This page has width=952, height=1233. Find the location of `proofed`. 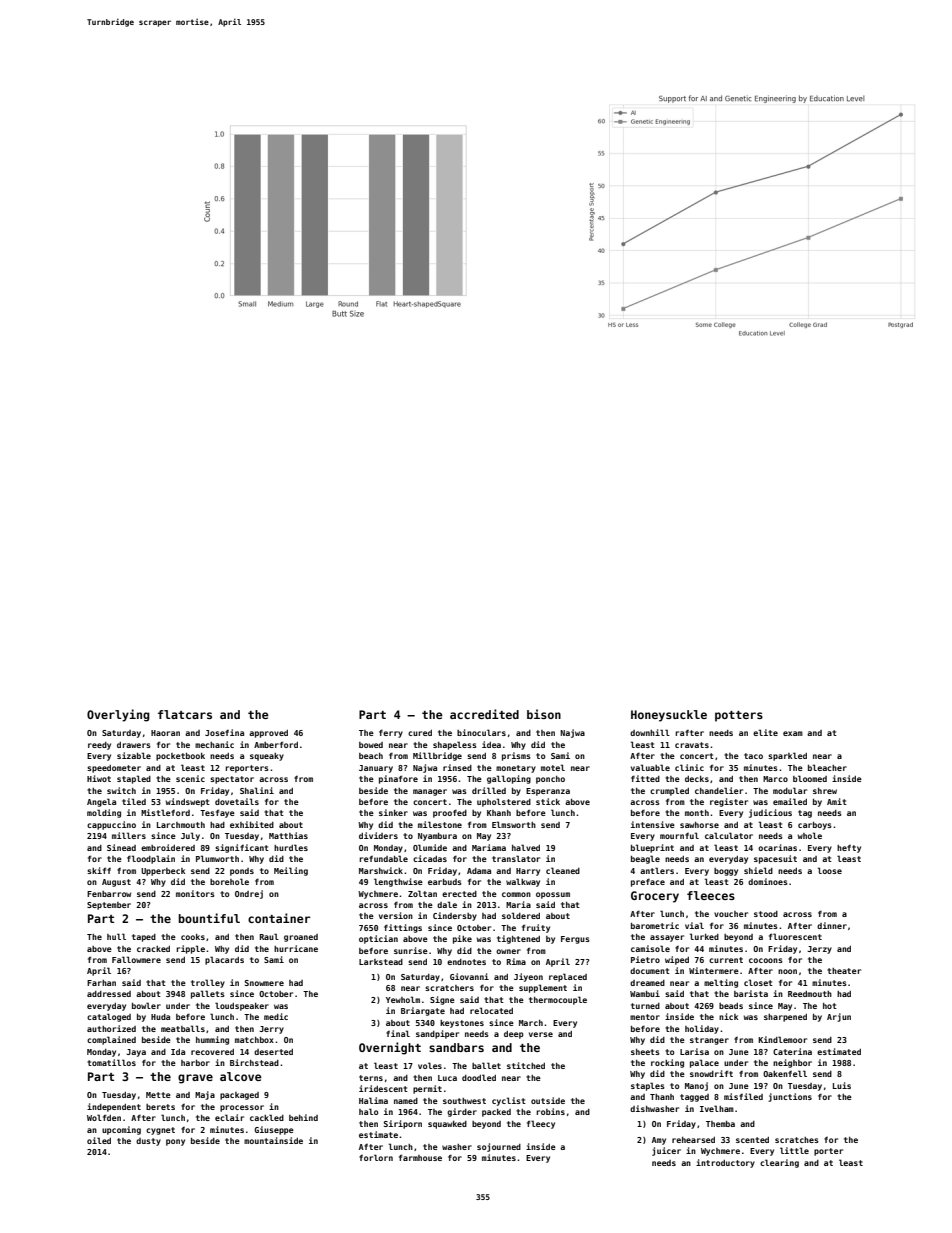

proofed is located at coordinates (450, 813).
